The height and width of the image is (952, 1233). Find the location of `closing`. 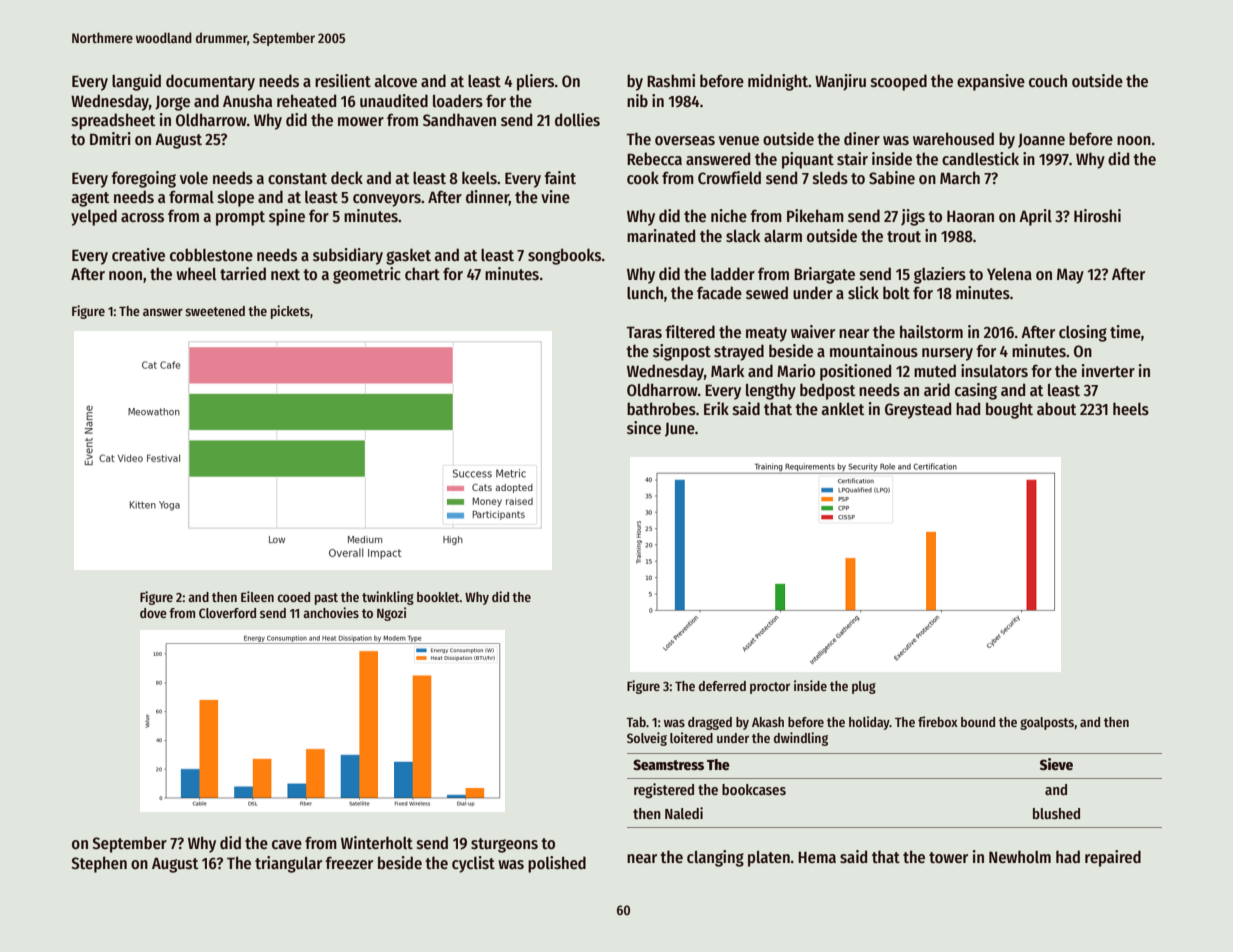

closing is located at coordinates (1083, 333).
